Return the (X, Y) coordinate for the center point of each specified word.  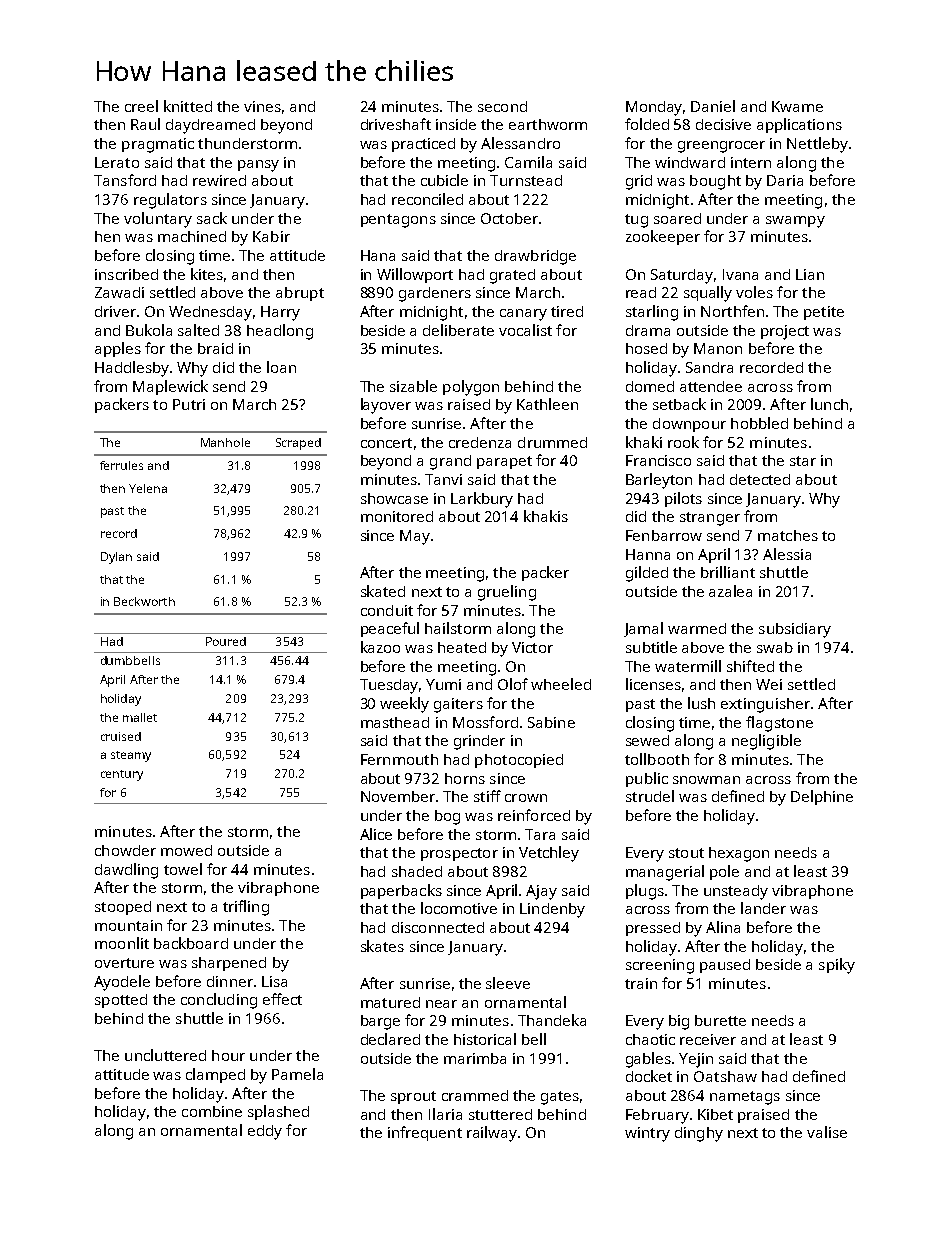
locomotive (459, 908)
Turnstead (526, 180)
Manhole (225, 442)
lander (763, 908)
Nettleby (817, 145)
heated (462, 647)
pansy (258, 166)
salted (198, 330)
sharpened (229, 964)
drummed (552, 442)
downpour (689, 425)
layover (386, 406)
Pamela (297, 1074)
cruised (121, 736)
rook (683, 442)
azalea (730, 591)
